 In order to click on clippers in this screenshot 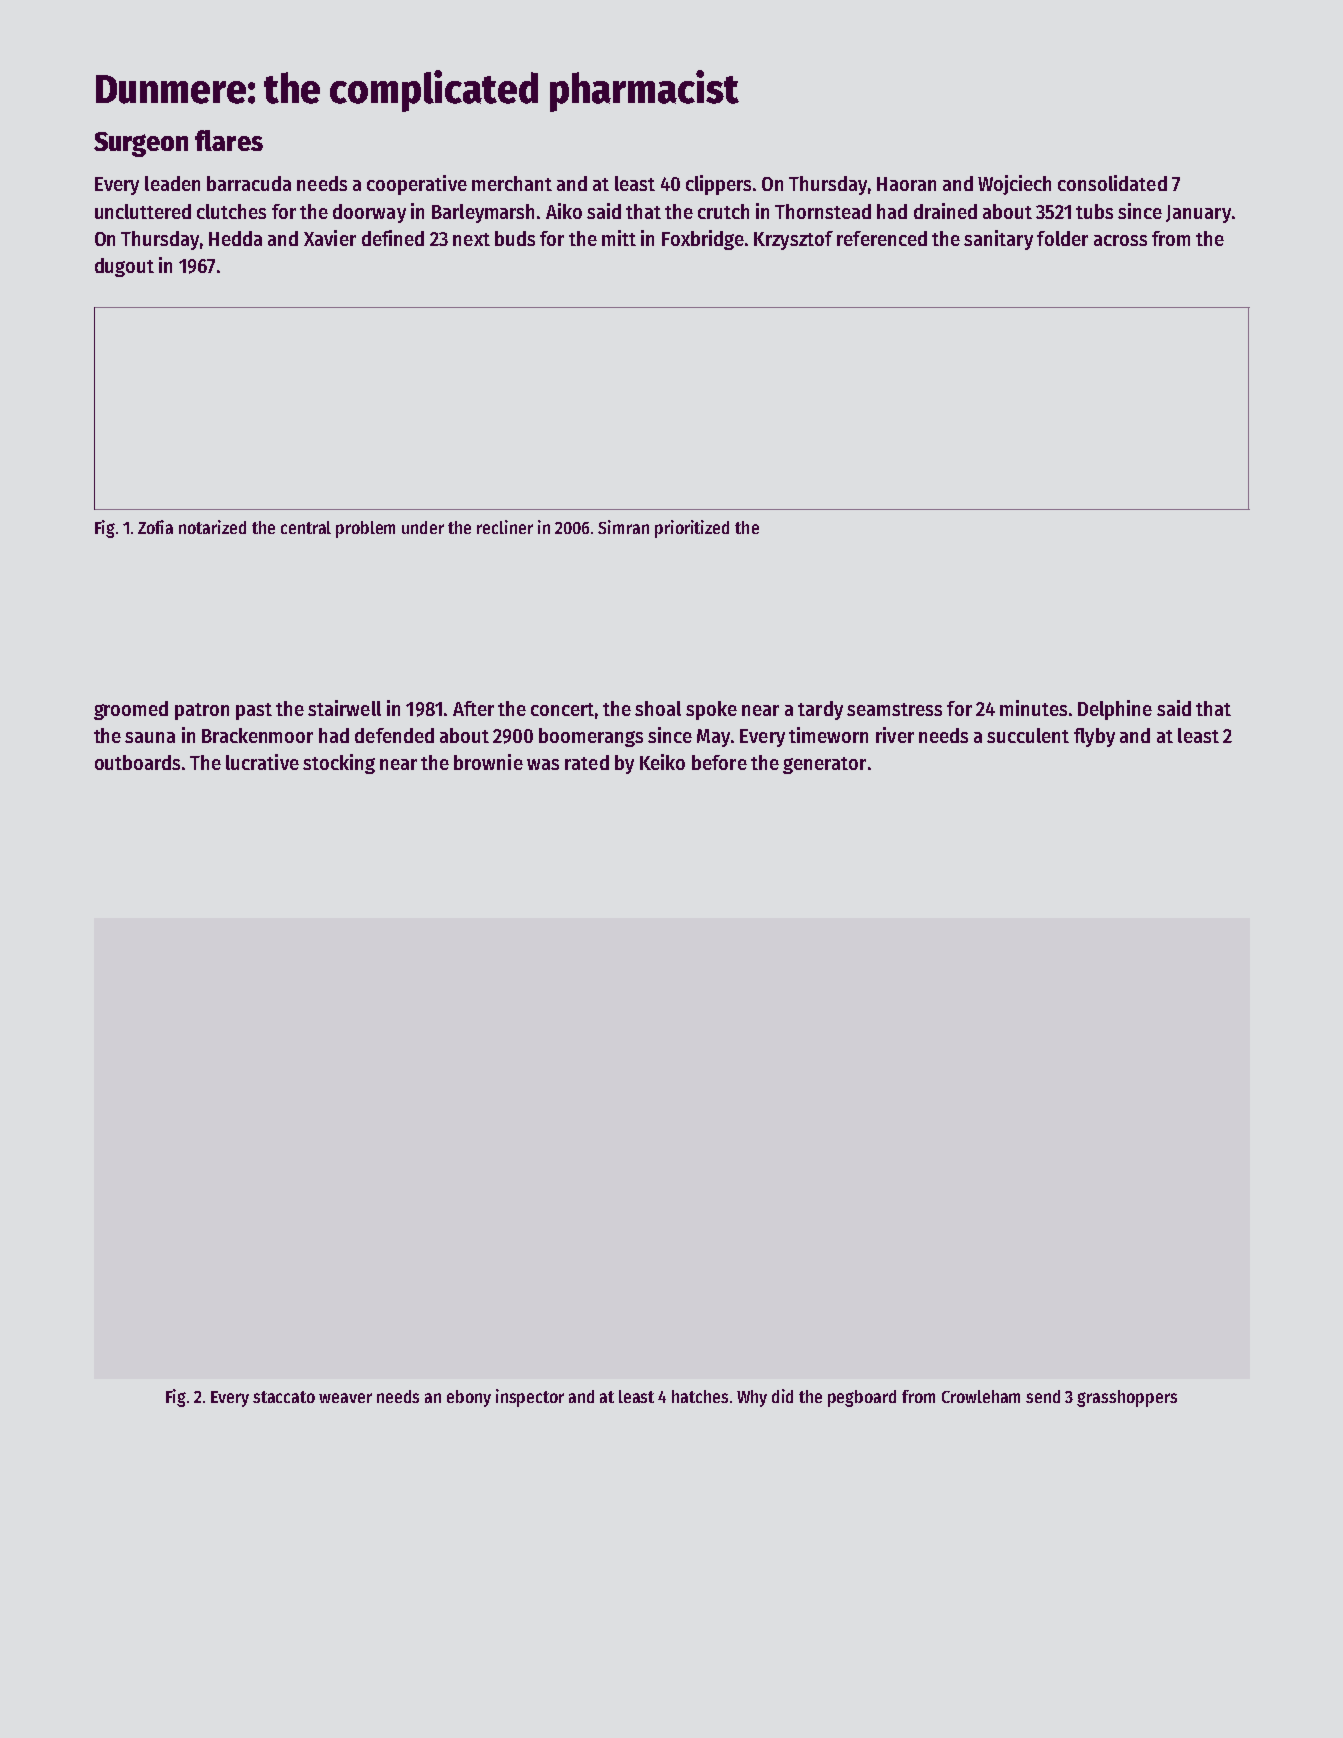, I will do `click(718, 185)`.
